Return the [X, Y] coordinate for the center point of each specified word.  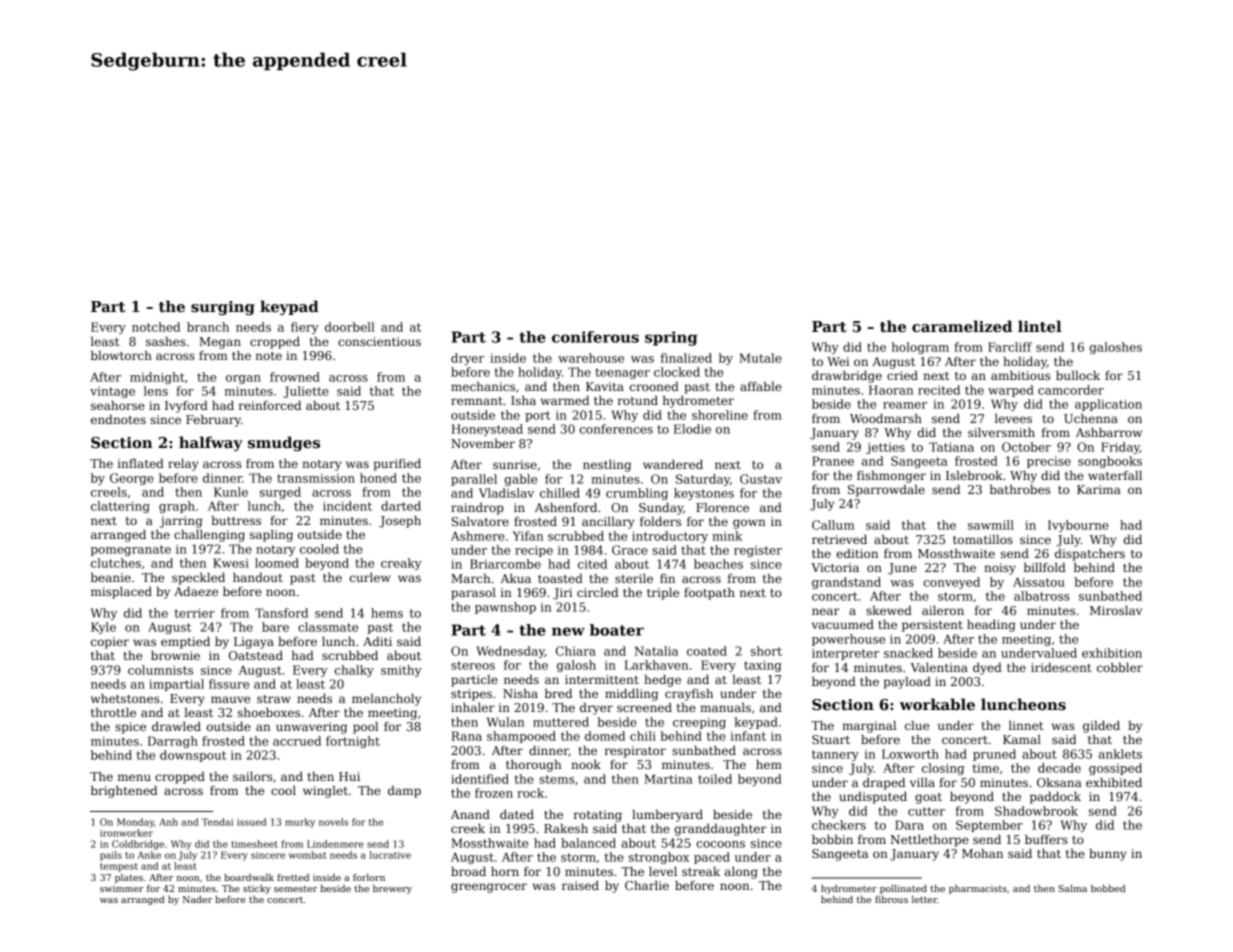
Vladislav [506, 493]
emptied [185, 643]
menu [134, 777]
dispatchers [1090, 555]
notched [156, 327]
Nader [197, 899]
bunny [1108, 855]
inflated [141, 463]
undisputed [873, 798]
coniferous [595, 337]
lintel [1040, 326]
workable [937, 704]
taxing [763, 666]
